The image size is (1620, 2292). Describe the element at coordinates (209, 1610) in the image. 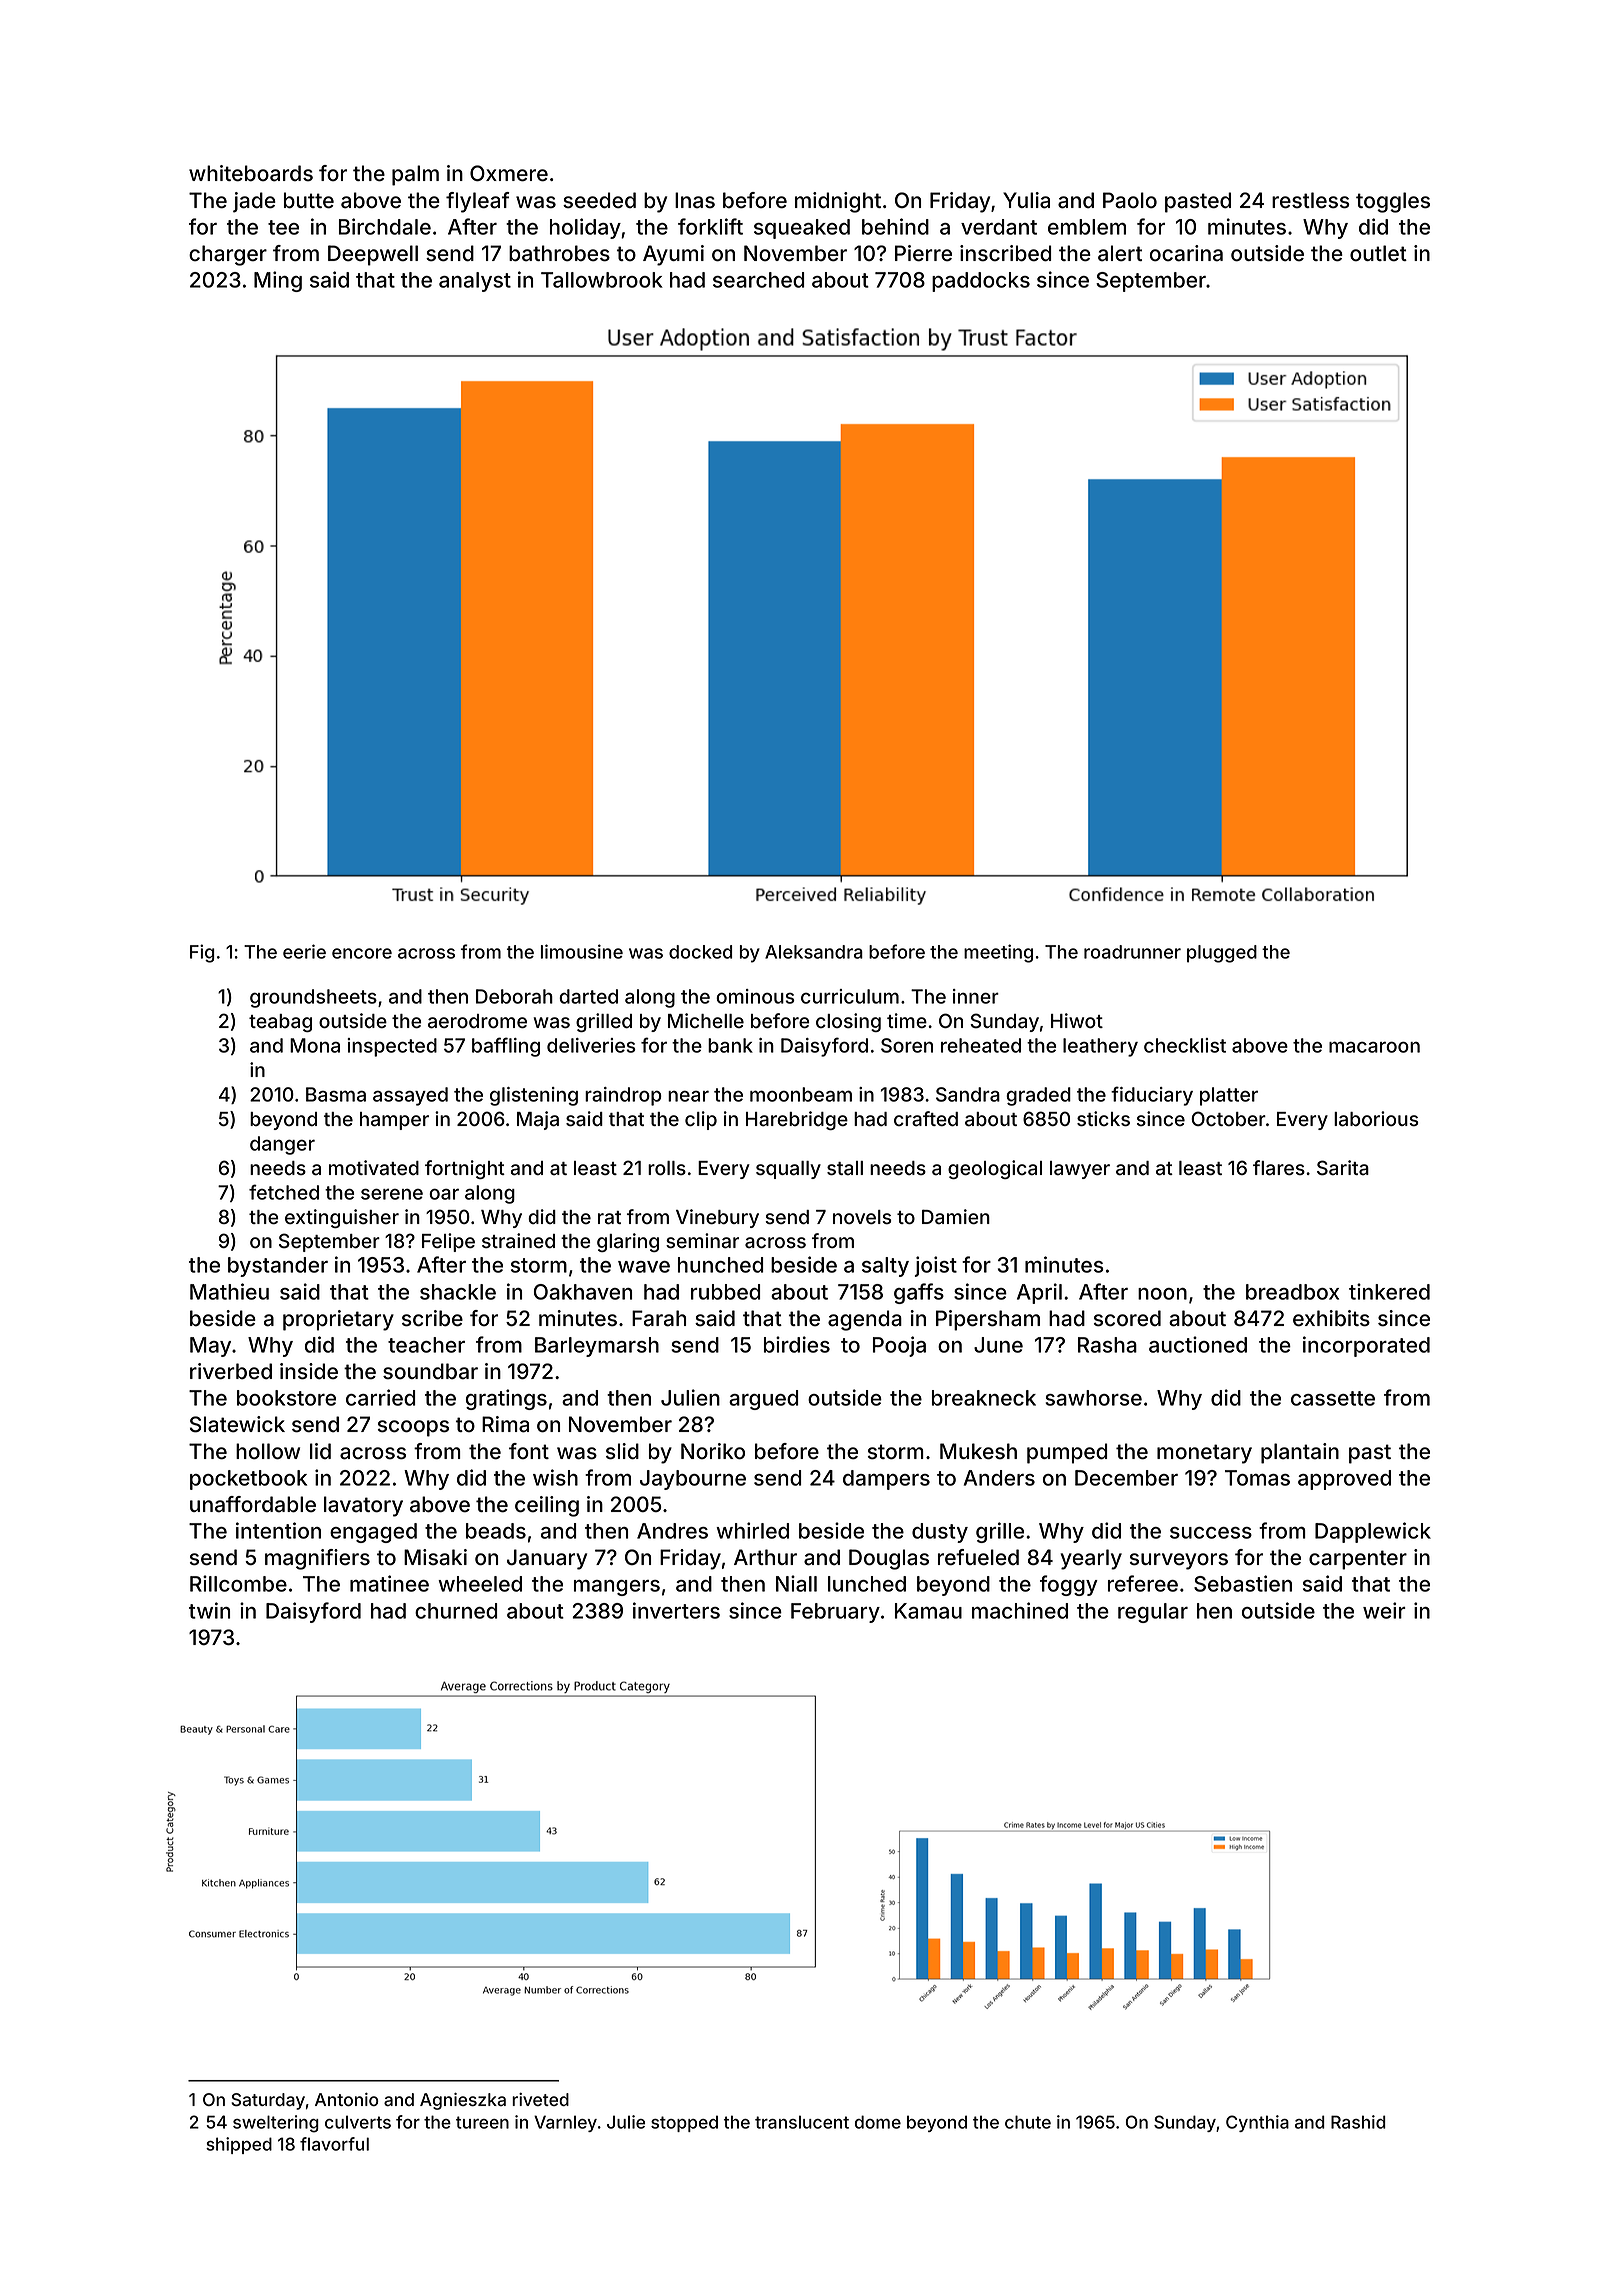

I see `twin` at that location.
